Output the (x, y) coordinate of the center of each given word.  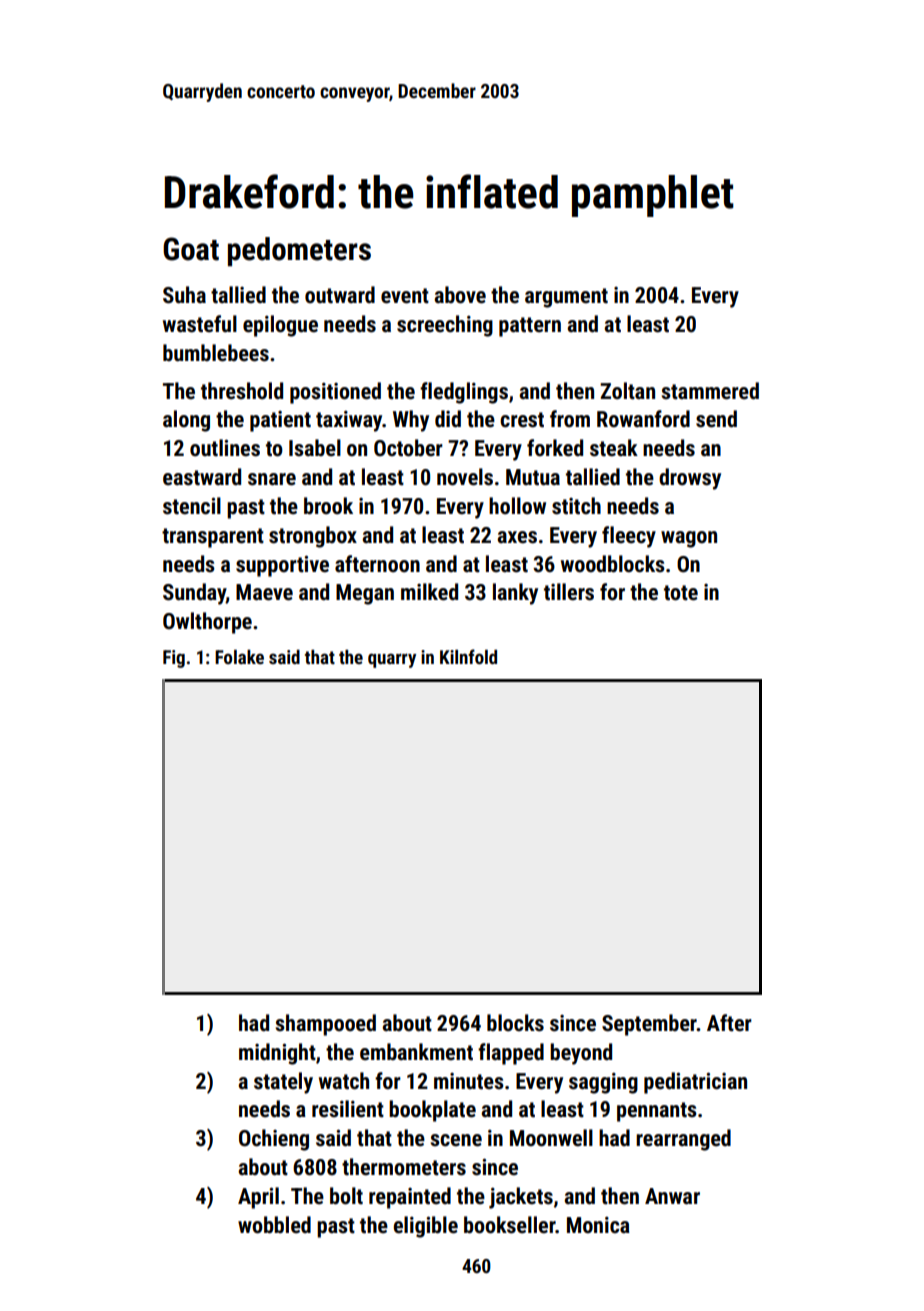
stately (283, 1083)
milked (429, 592)
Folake (239, 657)
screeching (445, 326)
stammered (710, 391)
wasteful (200, 324)
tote (681, 593)
